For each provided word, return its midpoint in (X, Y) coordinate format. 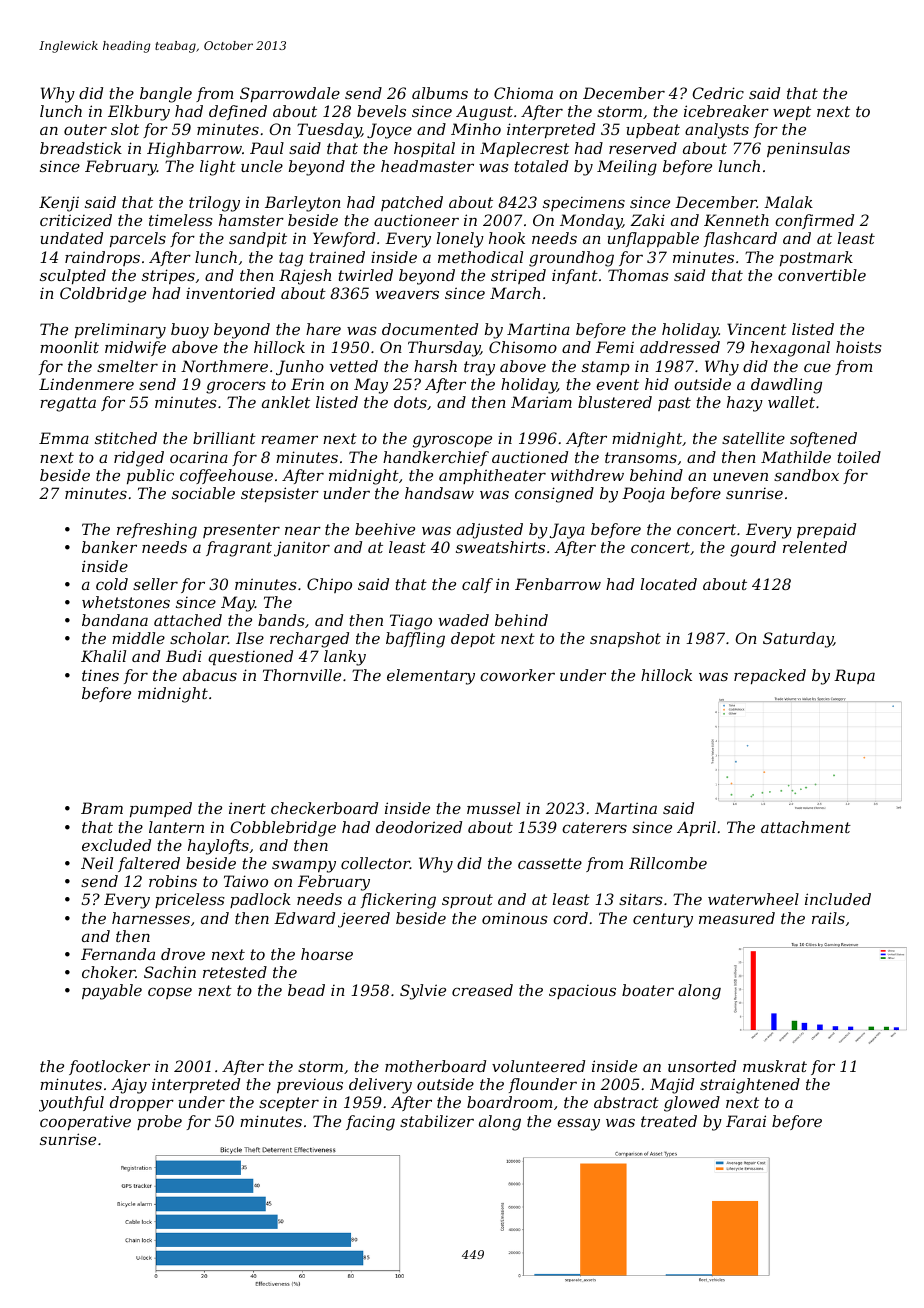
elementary (431, 677)
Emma (64, 438)
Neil (97, 863)
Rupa (854, 676)
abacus (210, 675)
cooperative (85, 1122)
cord (570, 918)
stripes (168, 276)
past (674, 404)
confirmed (814, 221)
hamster (251, 220)
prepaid (826, 530)
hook (507, 238)
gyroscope (452, 441)
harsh (435, 366)
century (663, 920)
